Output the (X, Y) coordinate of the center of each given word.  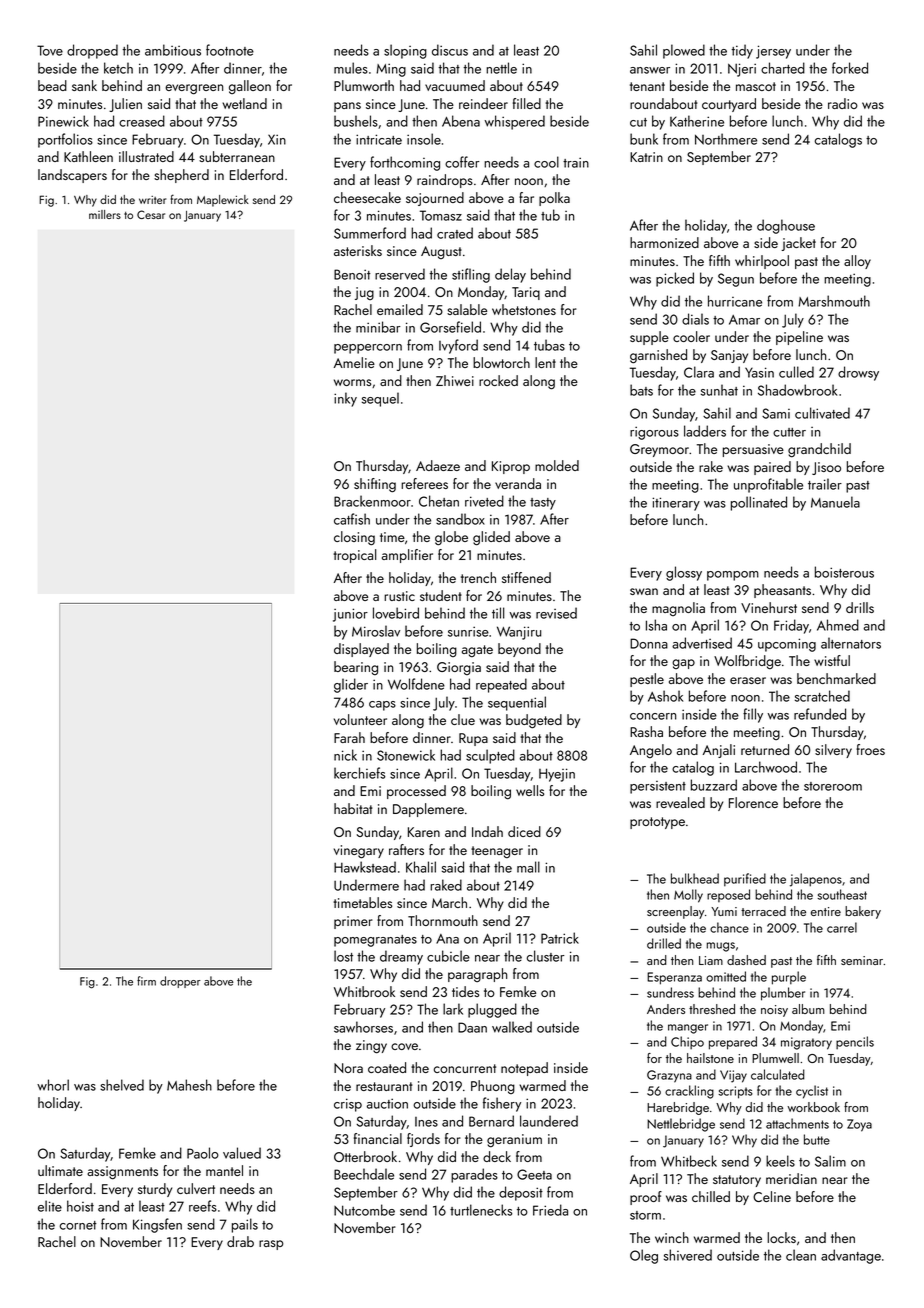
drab (240, 1241)
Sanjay (729, 356)
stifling (471, 275)
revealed (680, 802)
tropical (354, 556)
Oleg (644, 1256)
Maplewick (223, 201)
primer (353, 922)
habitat (353, 808)
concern (653, 716)
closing (354, 538)
